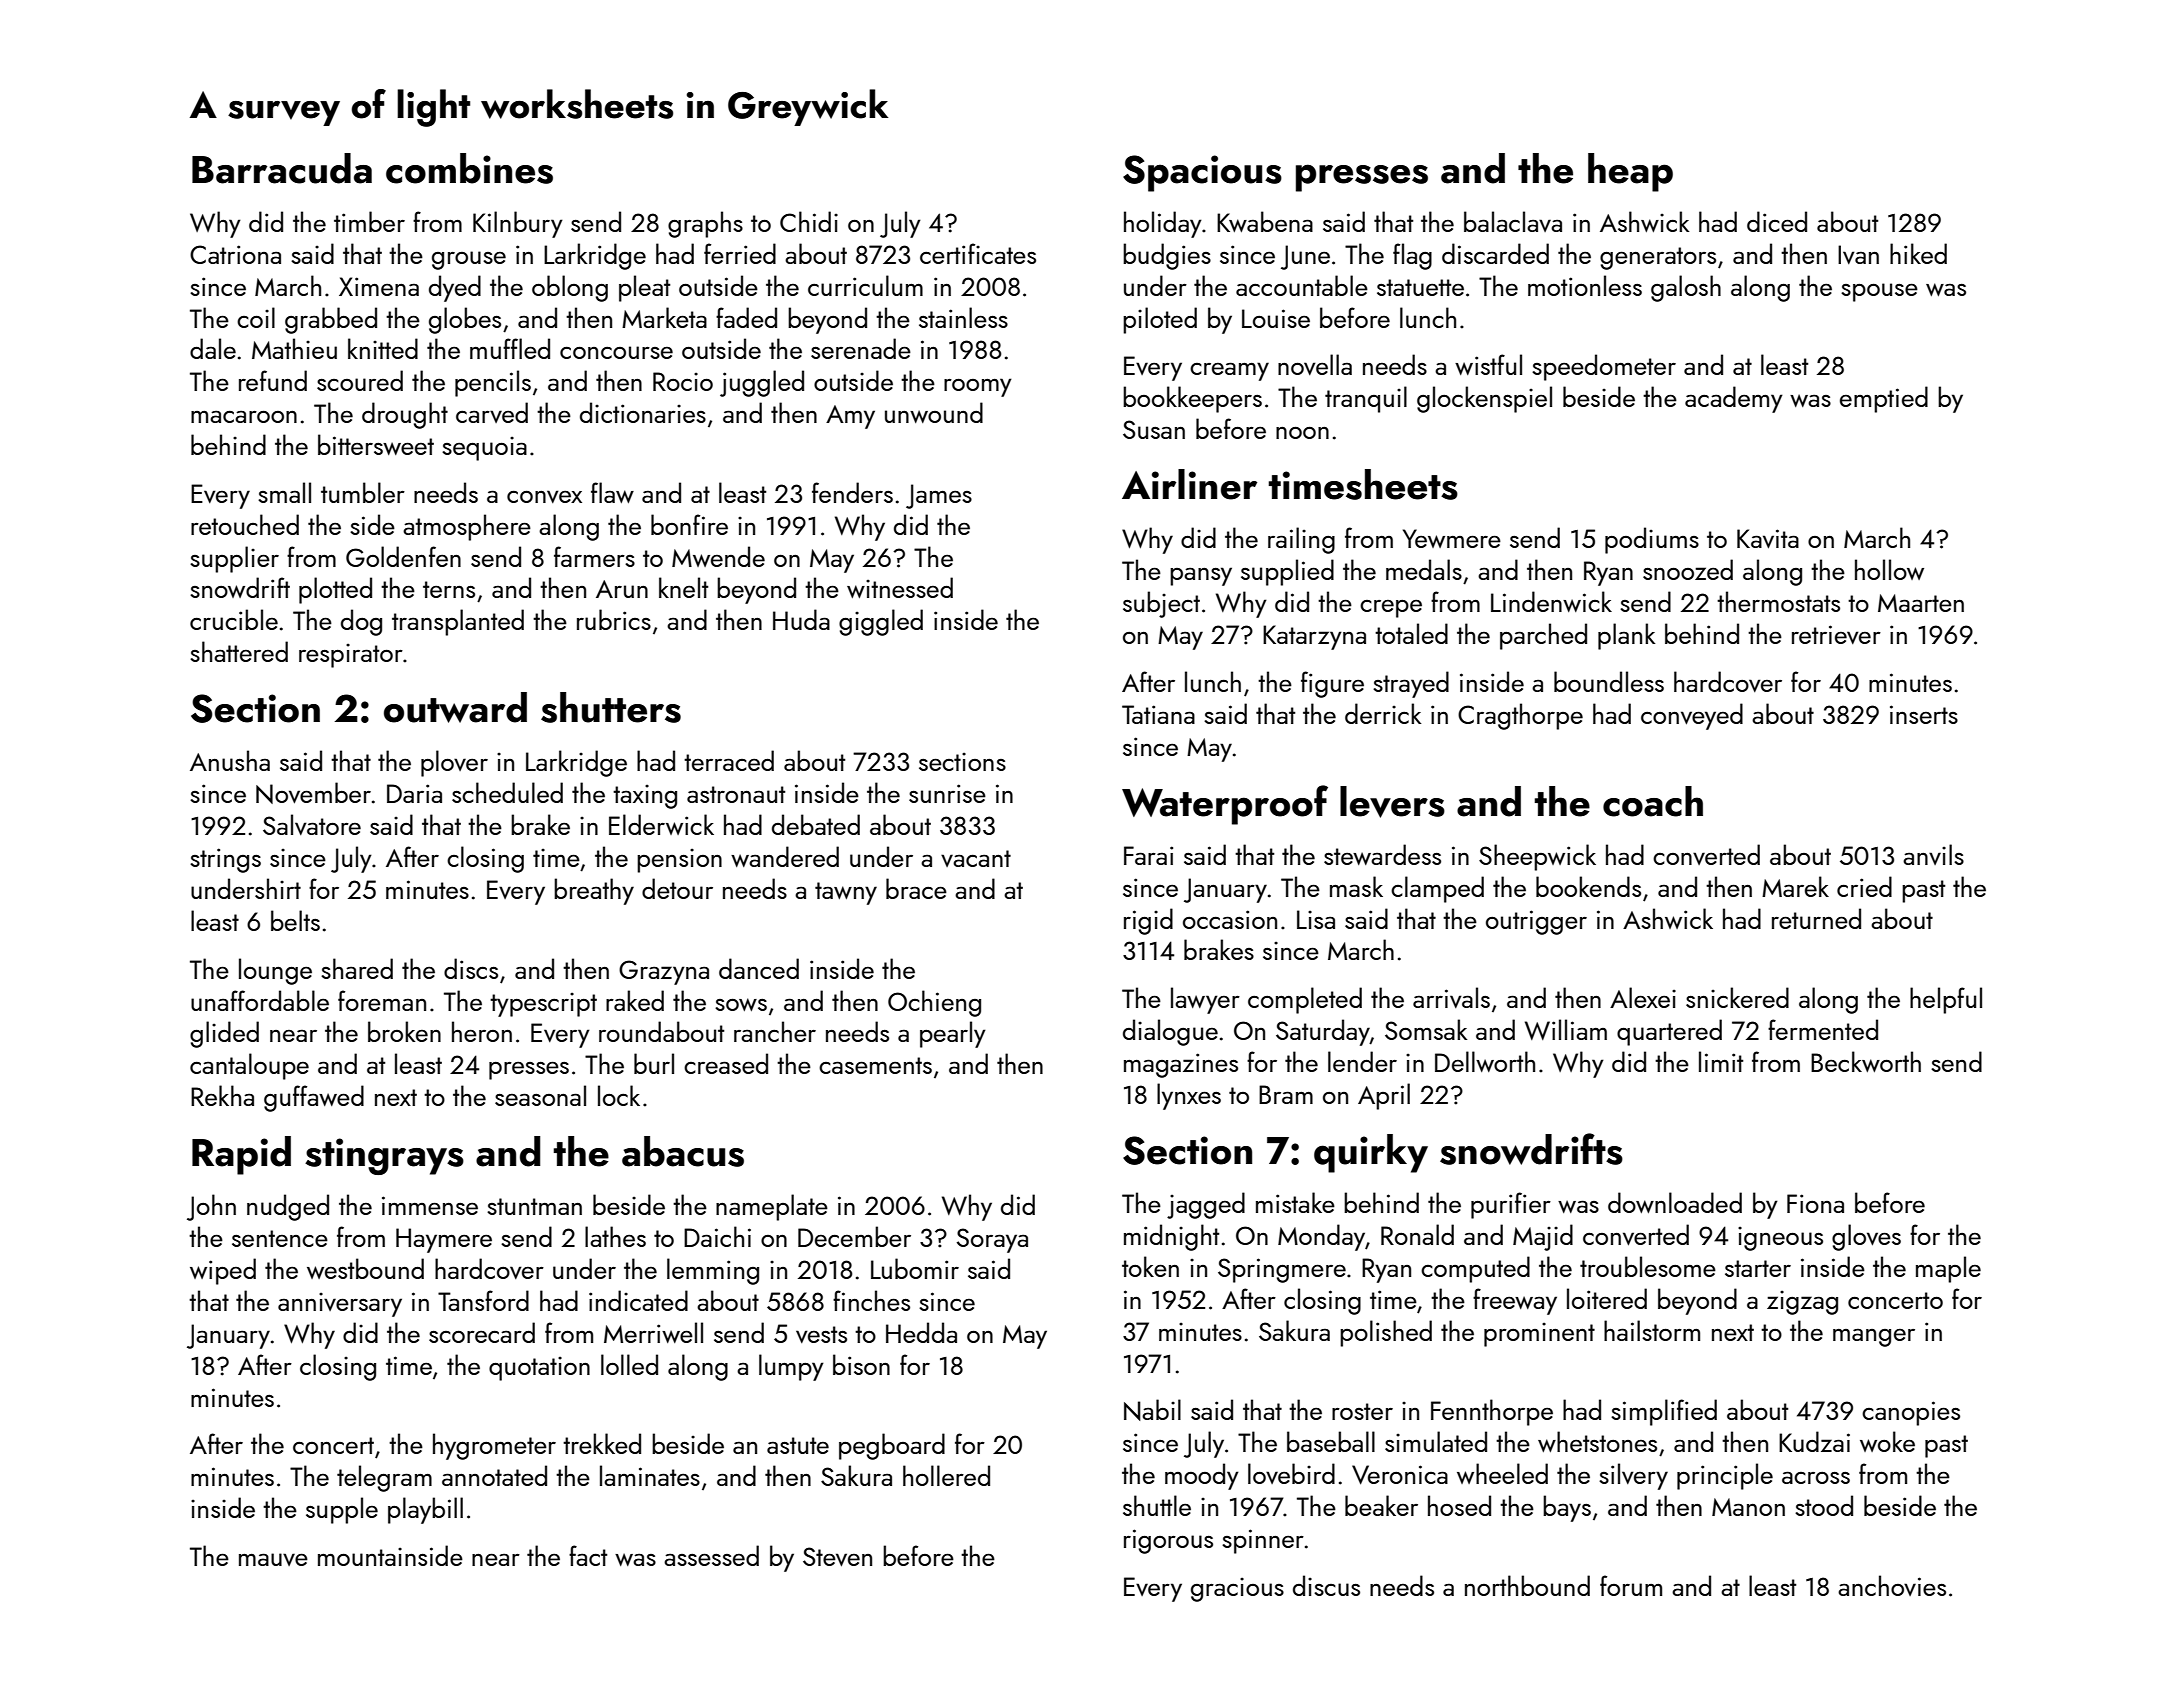 The height and width of the screenshot is (1683, 2178). What do you see at coordinates (1686, 288) in the screenshot?
I see `galosh` at bounding box center [1686, 288].
